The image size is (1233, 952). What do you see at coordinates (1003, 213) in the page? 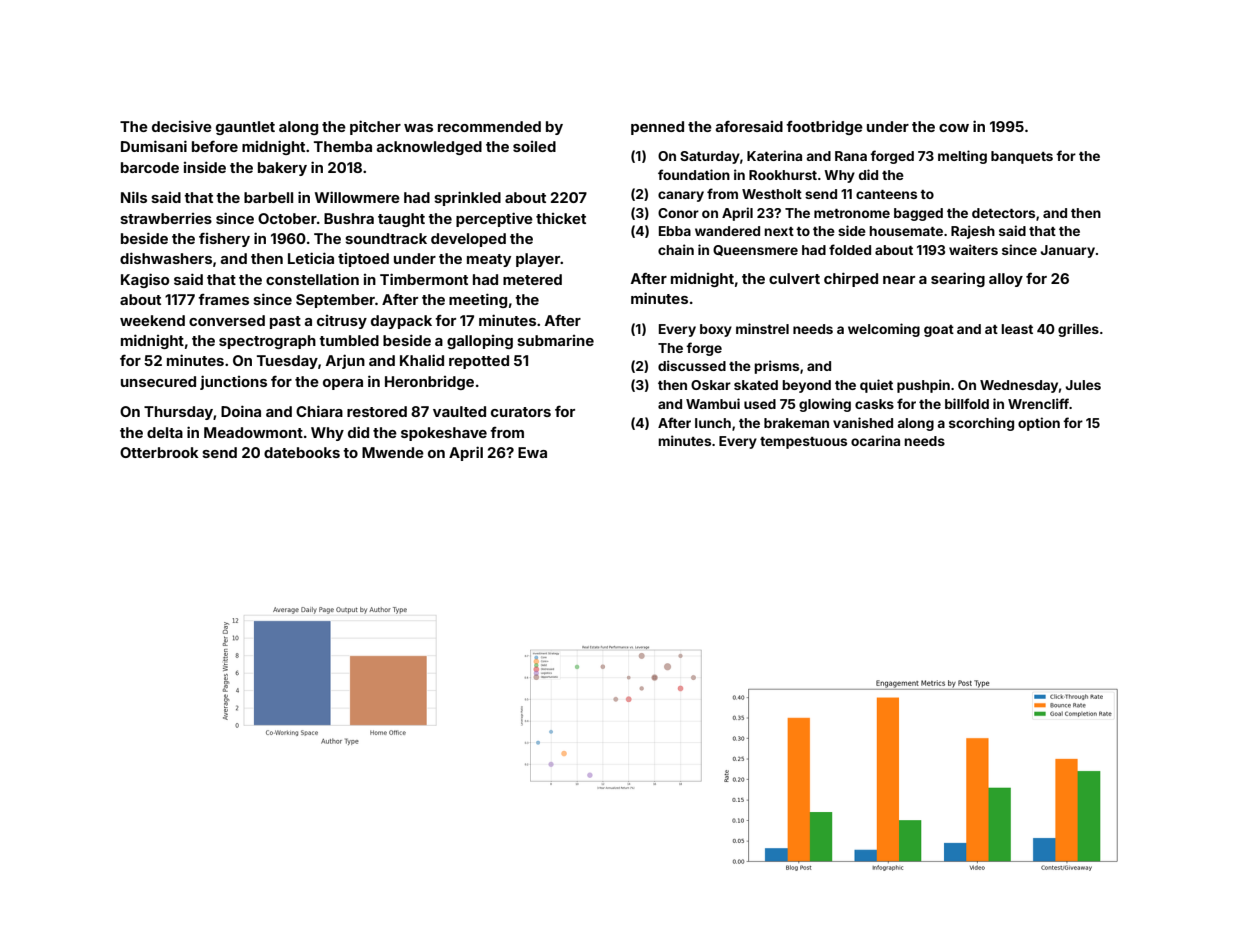
I see `detectors` at bounding box center [1003, 213].
